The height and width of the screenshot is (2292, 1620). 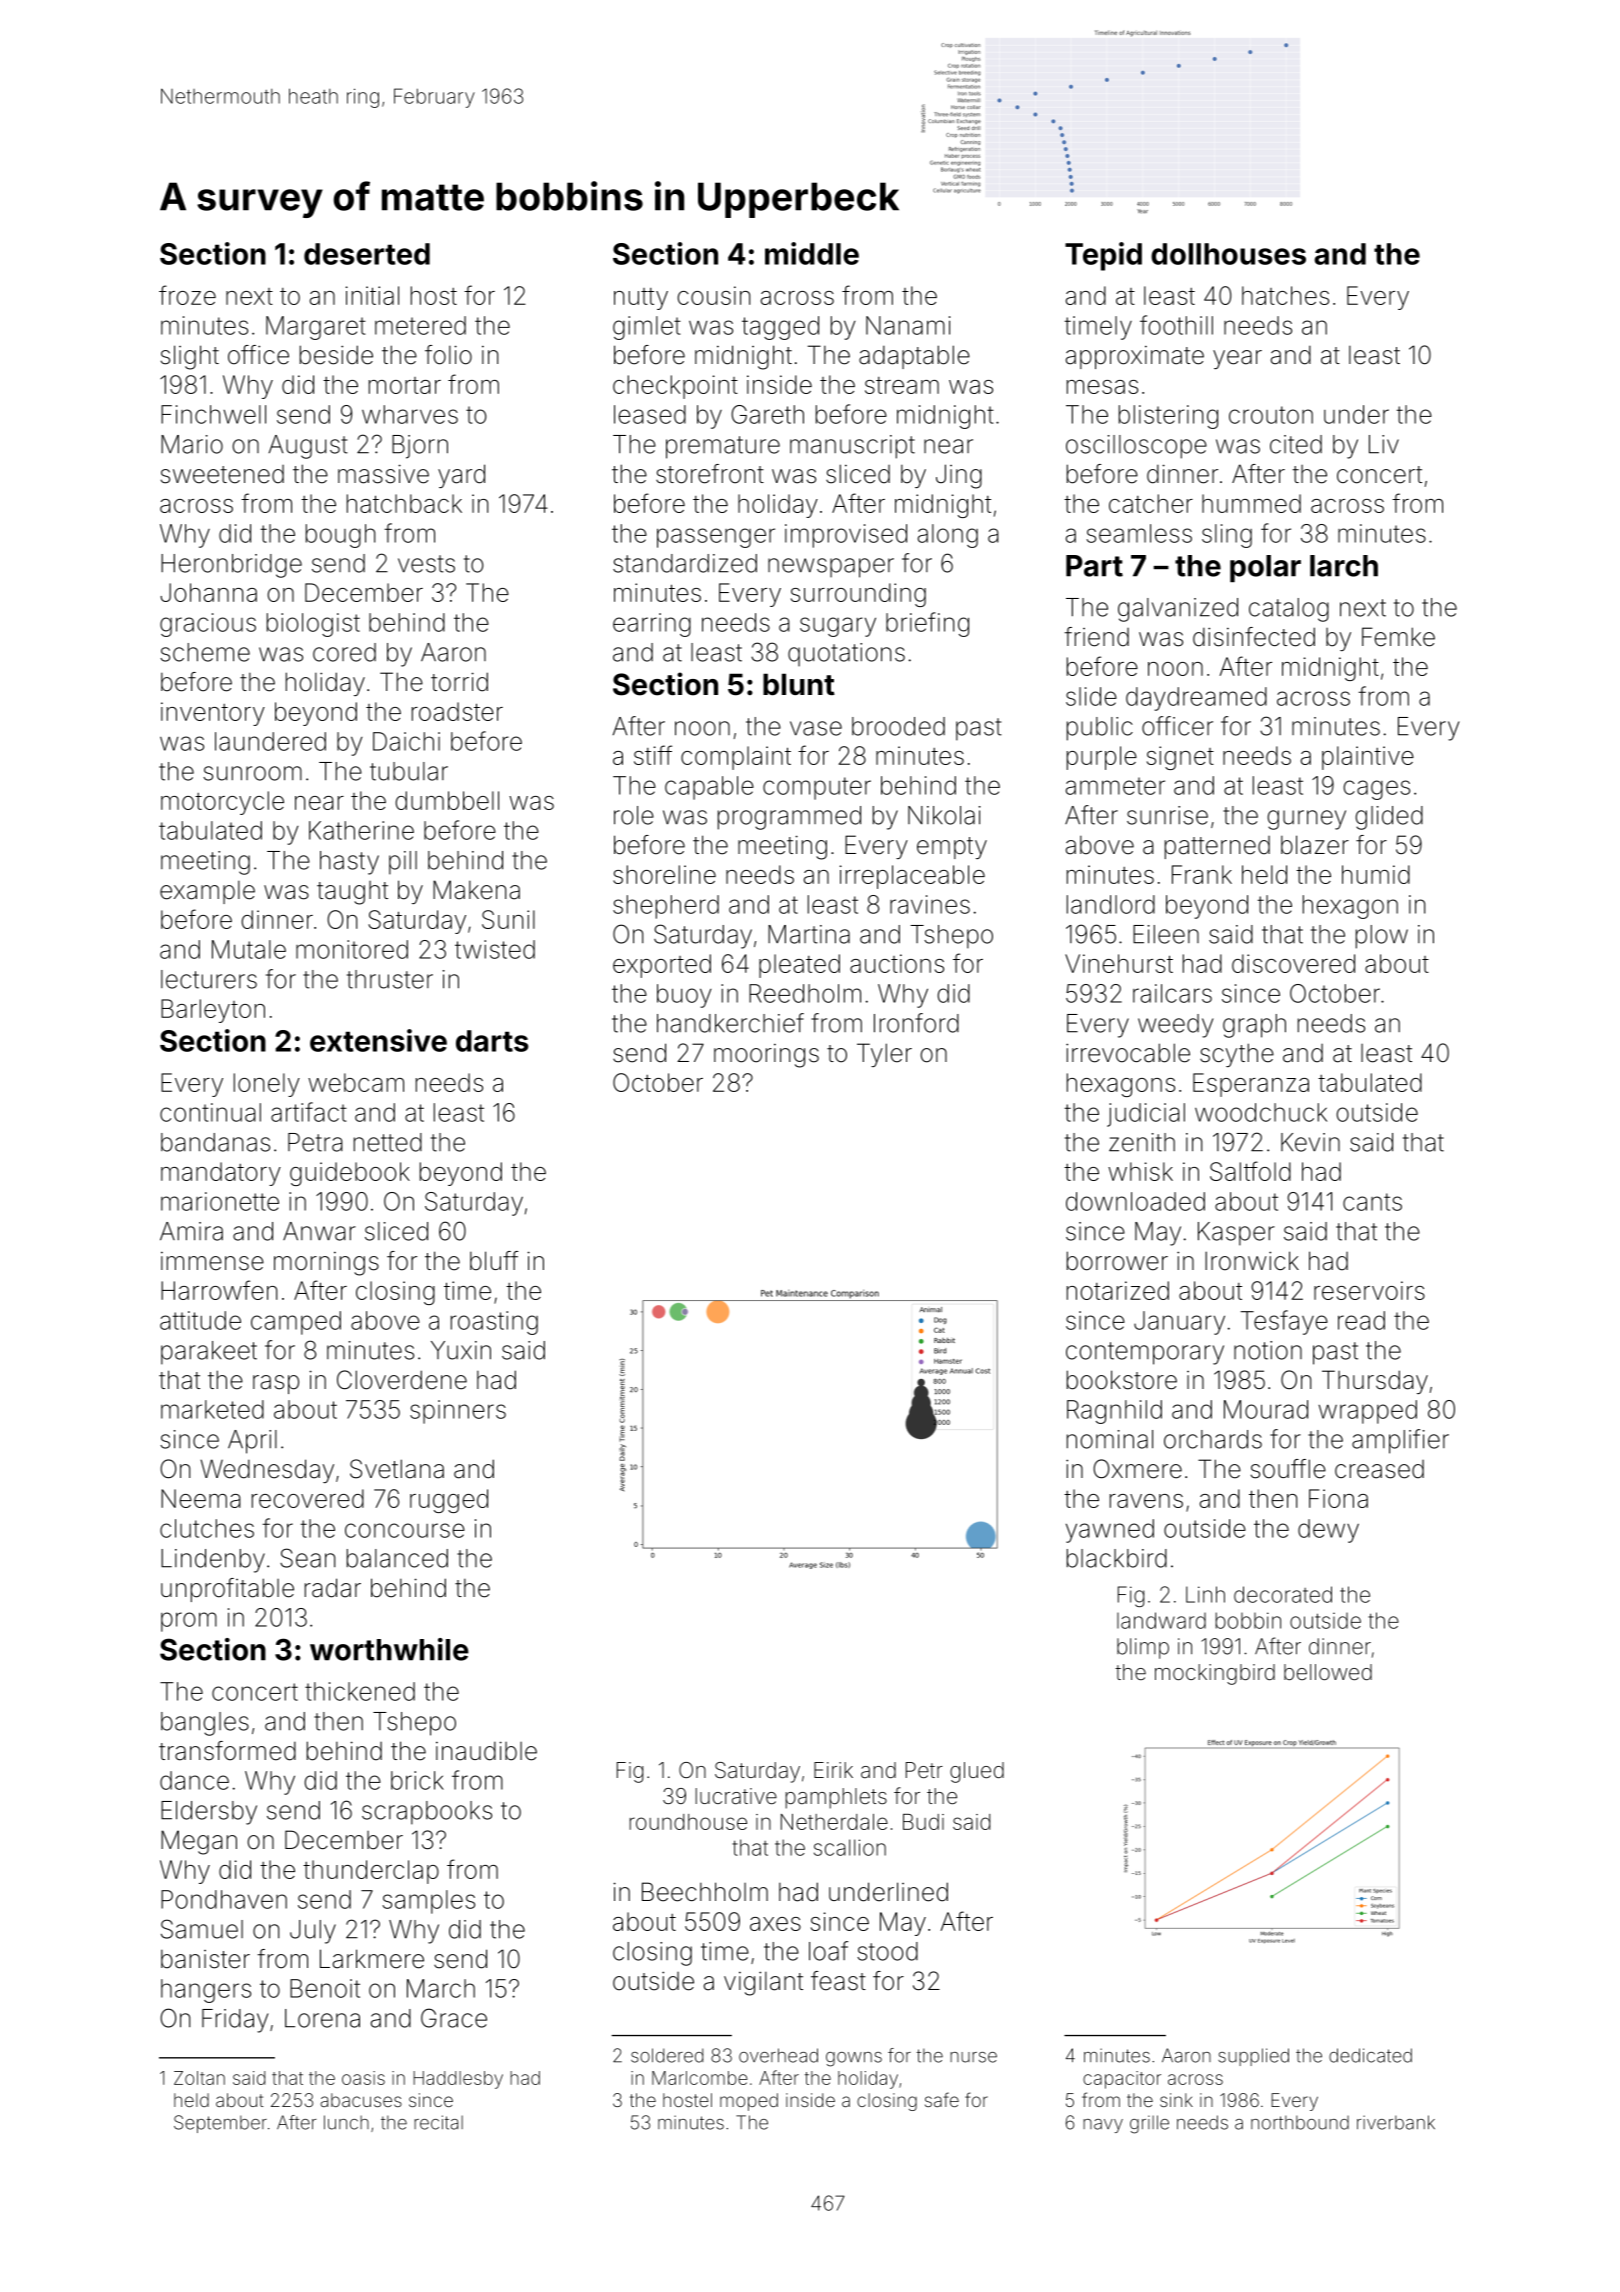 What do you see at coordinates (831, 568) in the screenshot?
I see `newspaper` at bounding box center [831, 568].
